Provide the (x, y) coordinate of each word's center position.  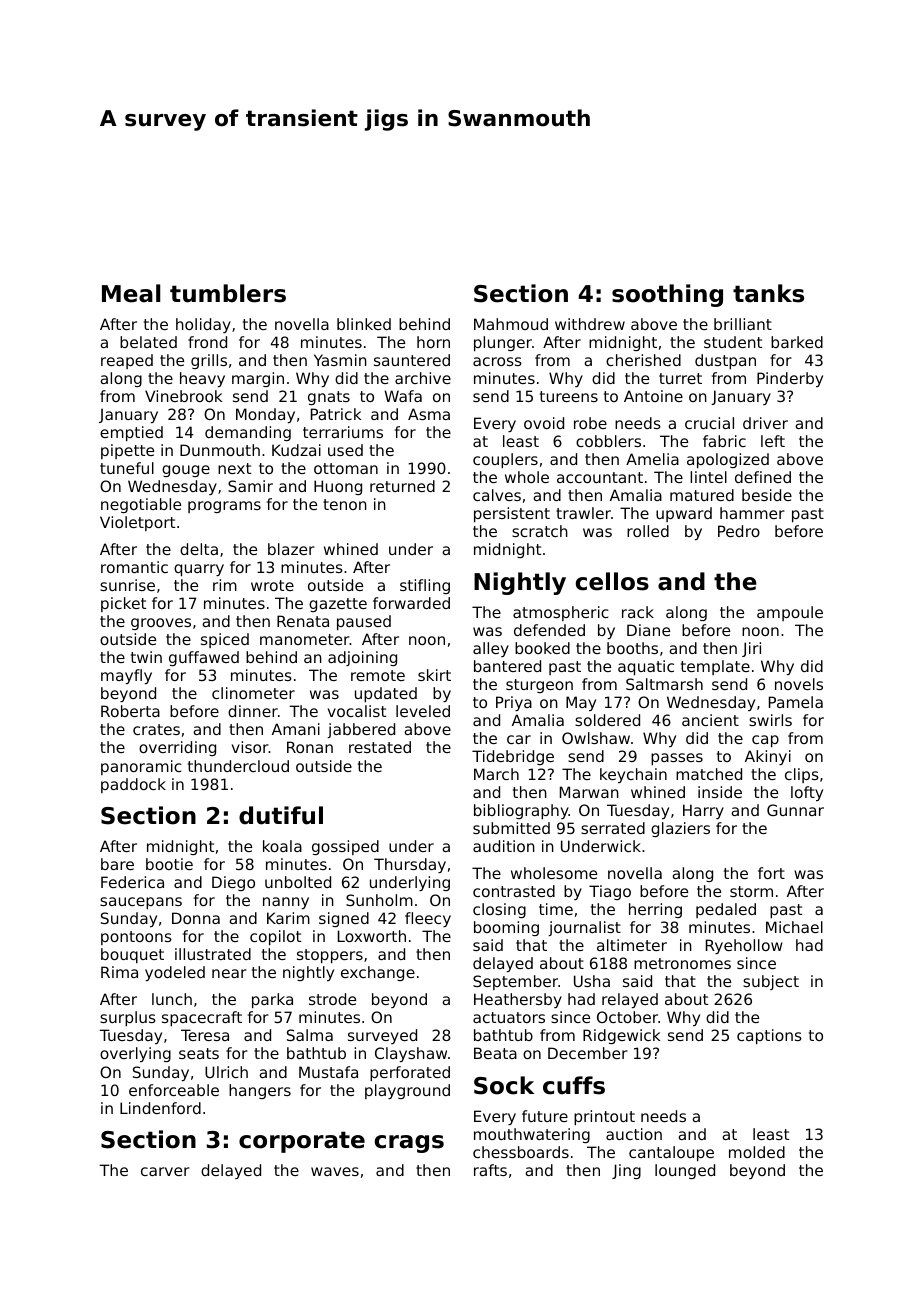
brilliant (743, 324)
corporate (302, 1142)
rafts (490, 1170)
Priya (514, 703)
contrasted (514, 891)
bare (117, 864)
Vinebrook (183, 396)
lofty (807, 793)
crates (156, 729)
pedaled (726, 910)
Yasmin (340, 360)
